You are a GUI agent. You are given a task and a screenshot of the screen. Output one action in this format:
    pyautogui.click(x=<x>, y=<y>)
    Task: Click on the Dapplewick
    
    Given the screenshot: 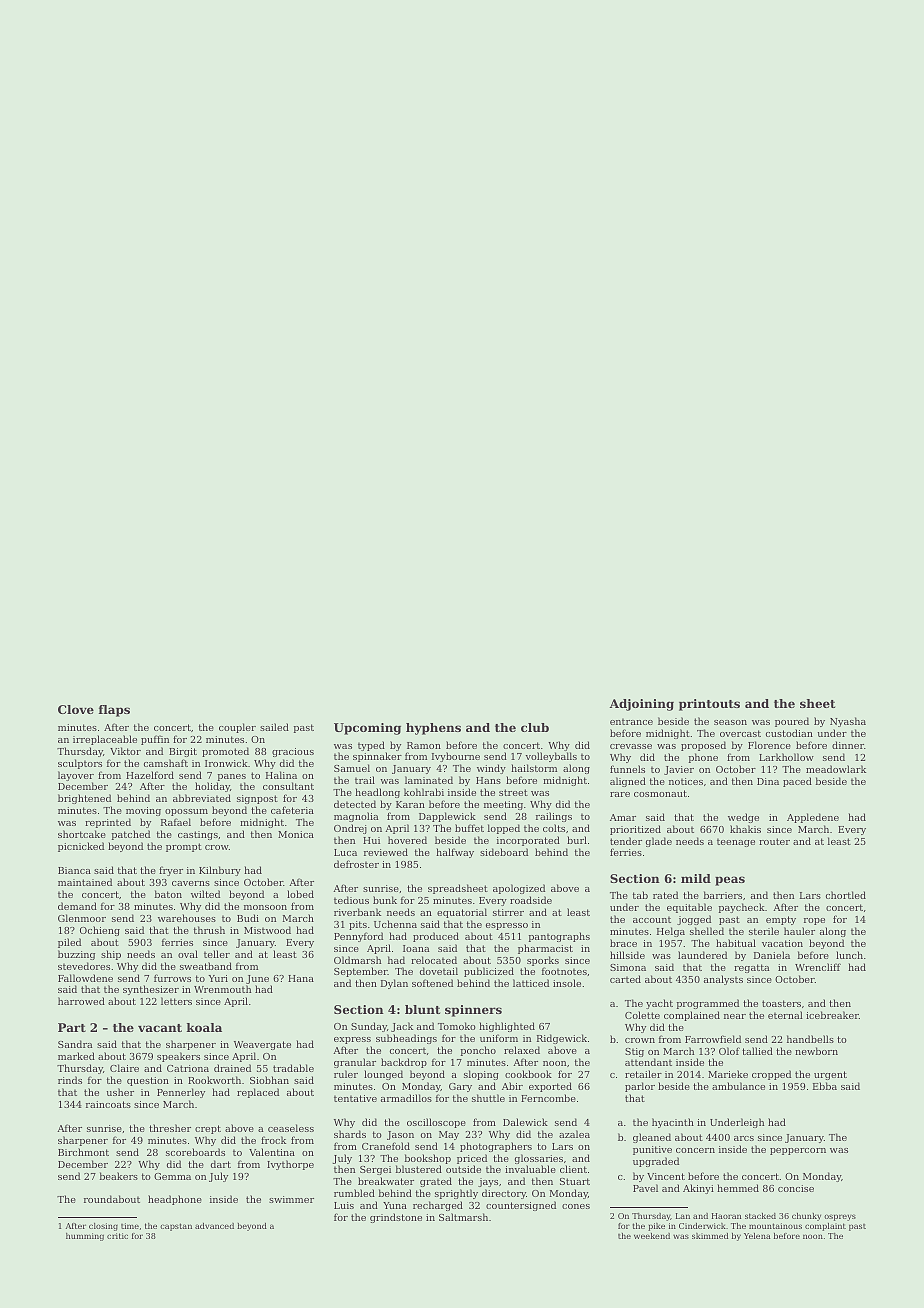 What is the action you would take?
    pyautogui.click(x=447, y=817)
